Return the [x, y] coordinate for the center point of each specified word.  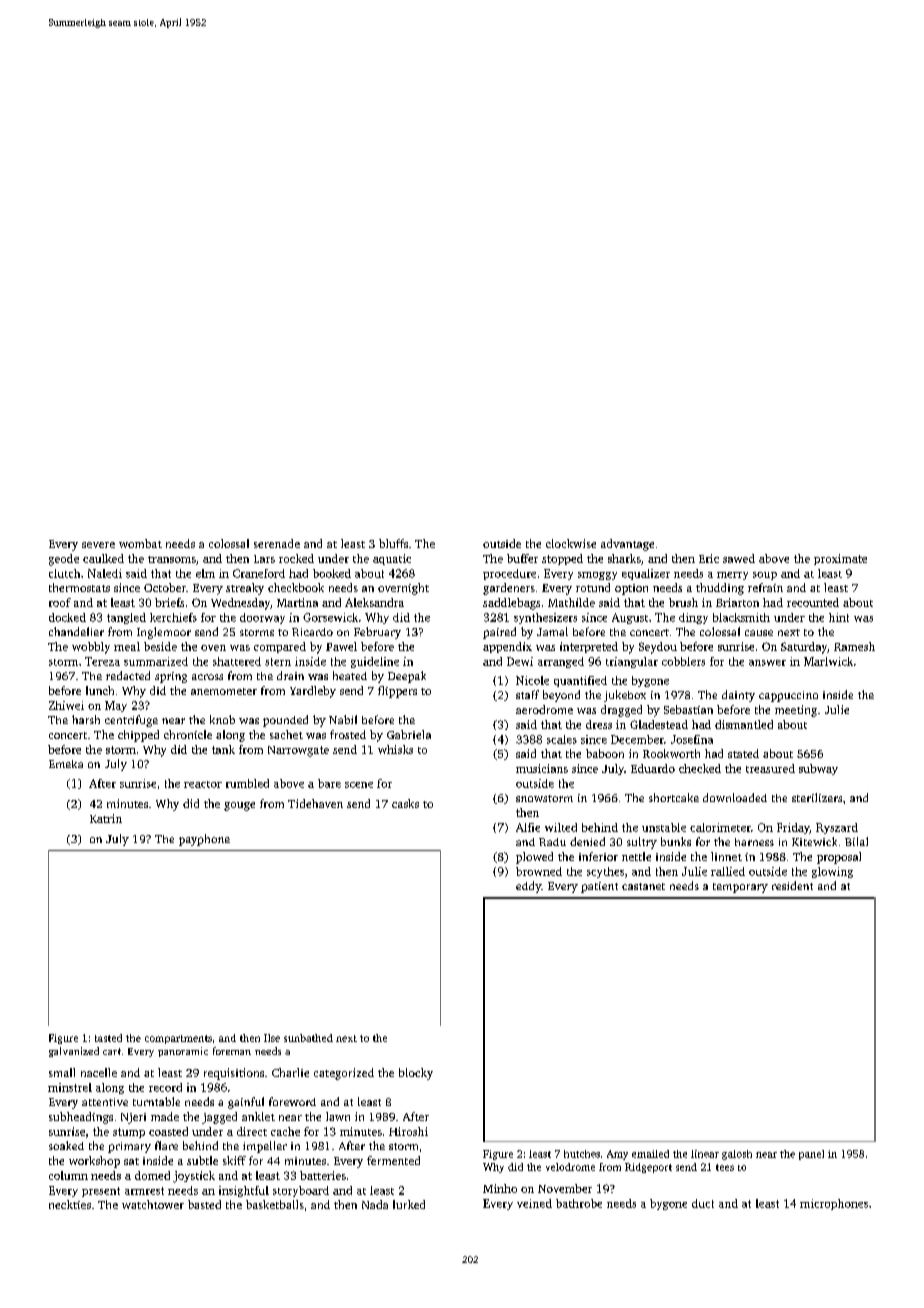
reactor [203, 784]
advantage [627, 545]
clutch [64, 573]
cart [112, 1051]
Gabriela [409, 734]
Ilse [272, 1038]
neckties [70, 1204]
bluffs [393, 543]
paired [499, 633]
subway [818, 769]
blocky [416, 1074]
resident [792, 885]
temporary [740, 888]
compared [280, 647]
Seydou [658, 648]
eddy [528, 887]
